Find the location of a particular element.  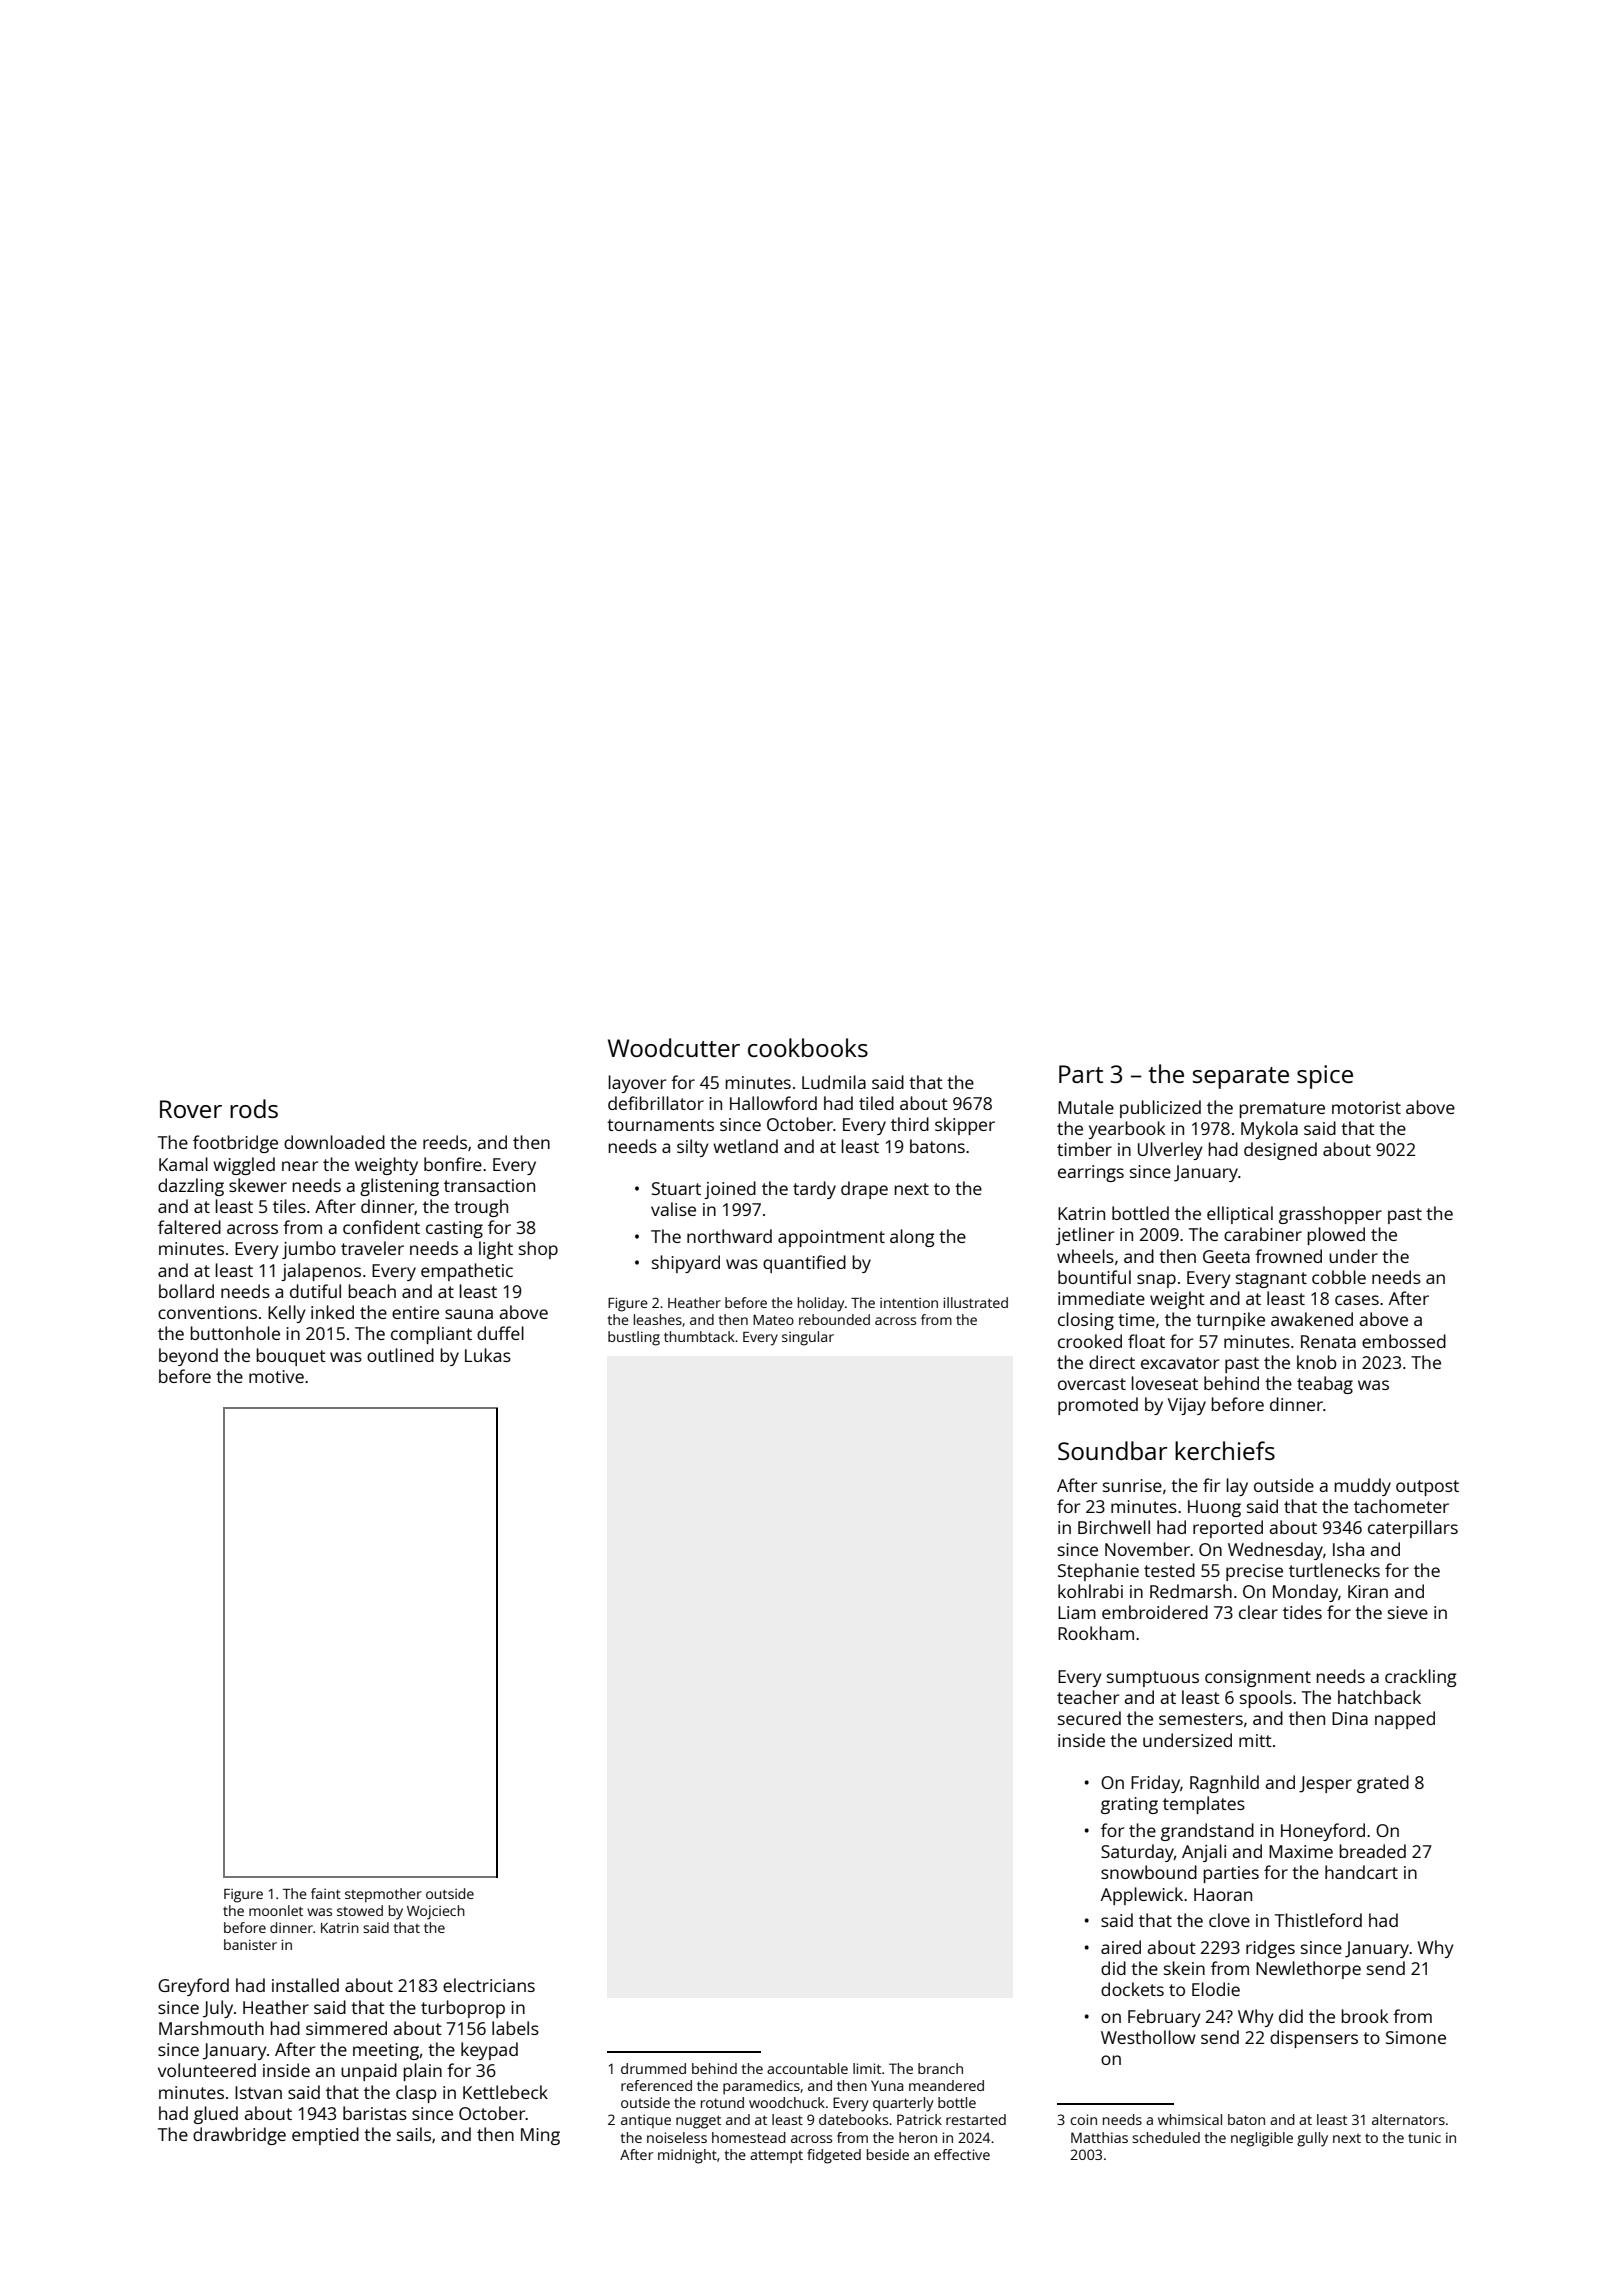

Monday is located at coordinates (1305, 1593).
